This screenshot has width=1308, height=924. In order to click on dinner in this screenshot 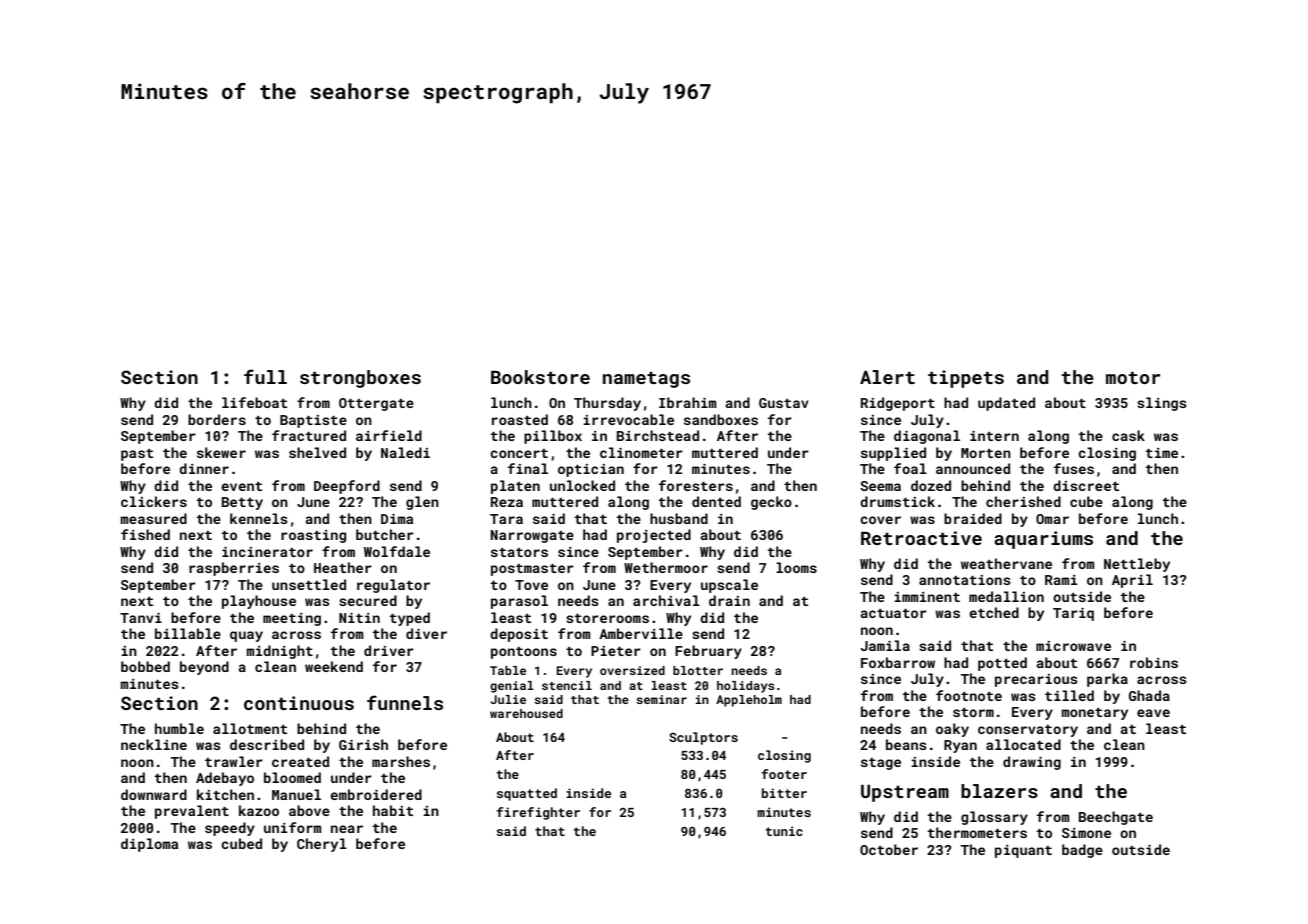, I will do `click(204, 468)`.
